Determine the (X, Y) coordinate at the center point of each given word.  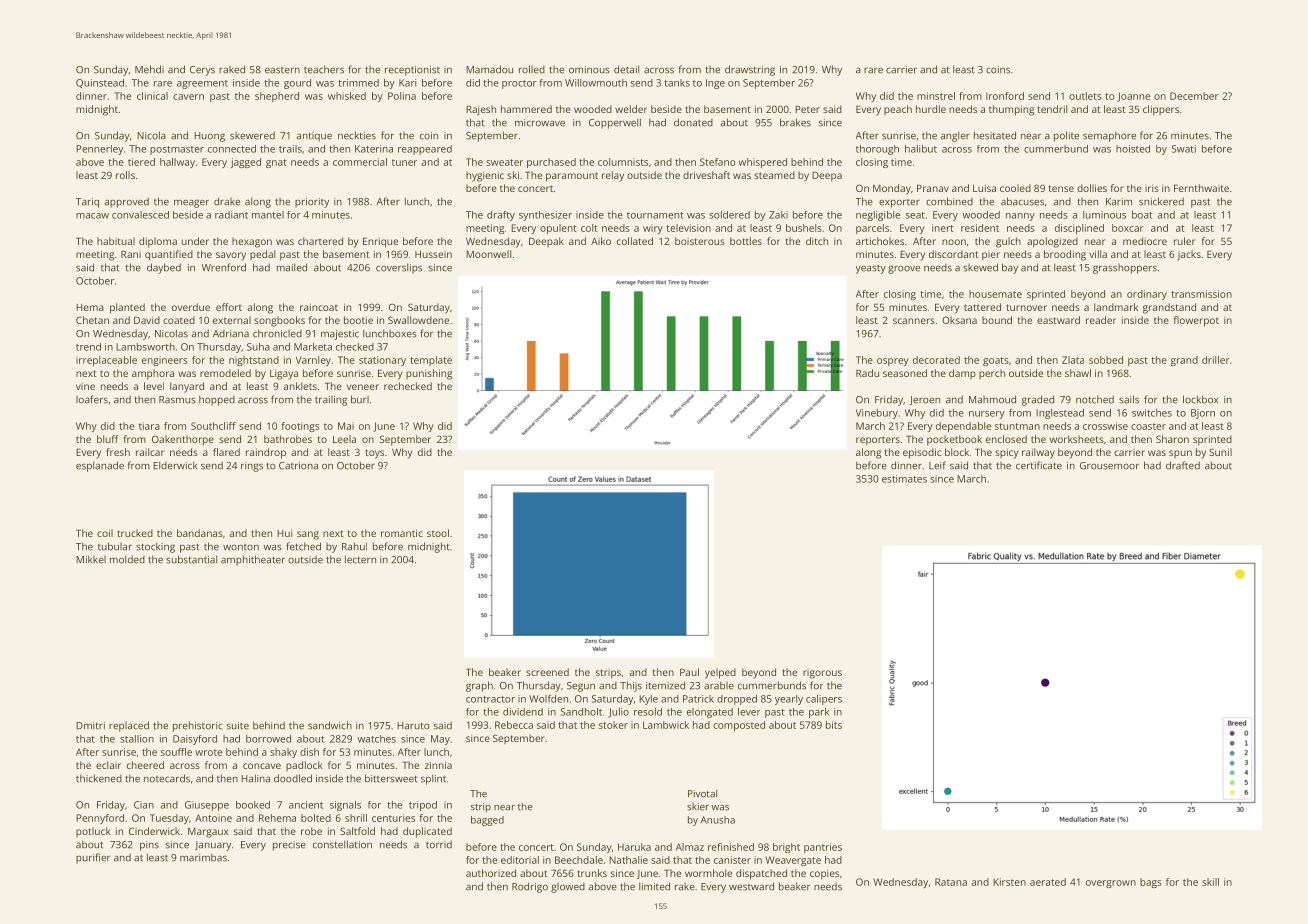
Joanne (1133, 97)
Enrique (380, 242)
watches (377, 739)
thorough (877, 150)
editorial (520, 860)
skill (1210, 882)
